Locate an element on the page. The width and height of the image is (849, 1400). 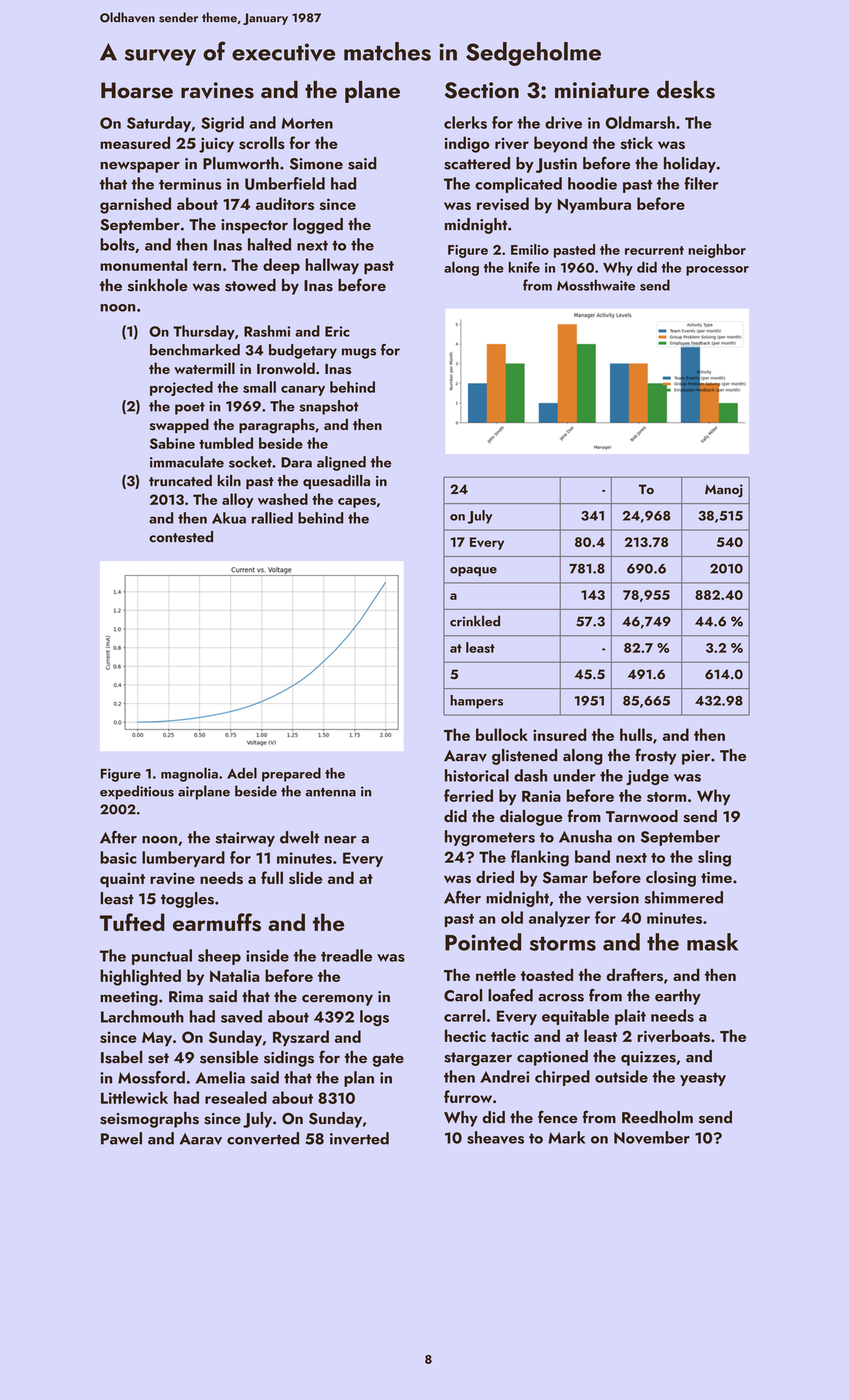
kiln is located at coordinates (229, 480).
